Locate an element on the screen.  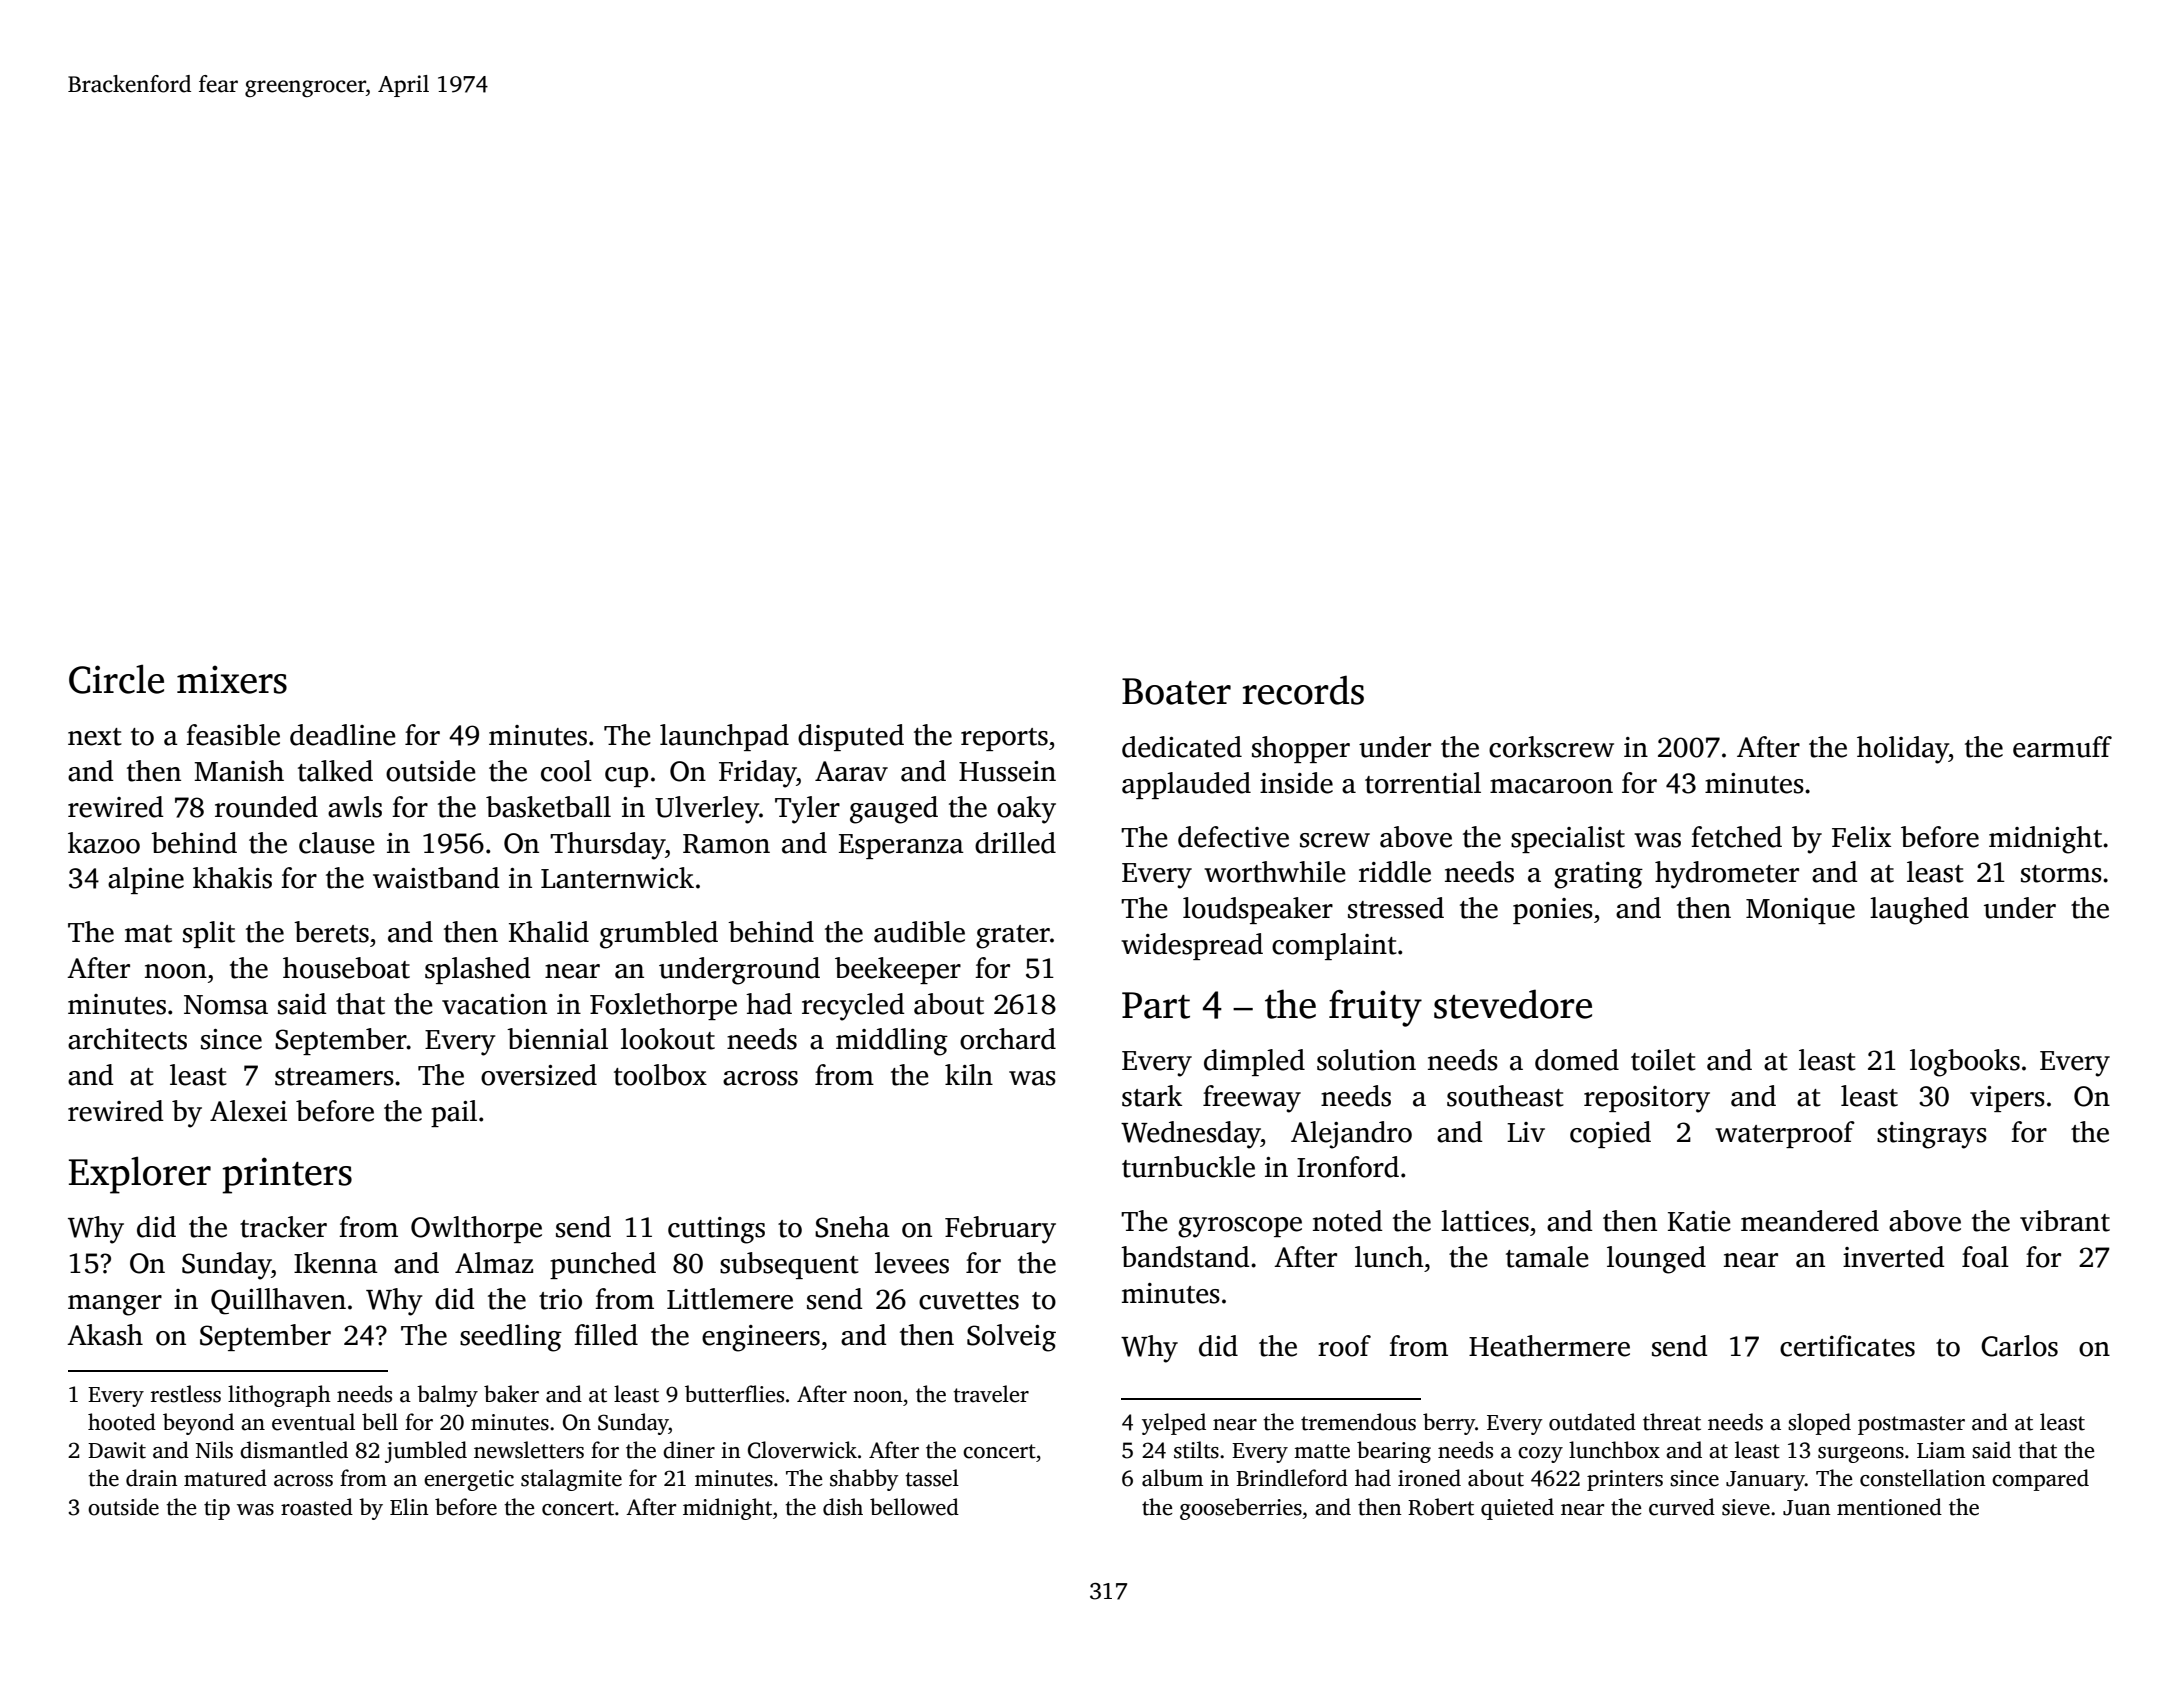
disputed is located at coordinates (851, 737).
